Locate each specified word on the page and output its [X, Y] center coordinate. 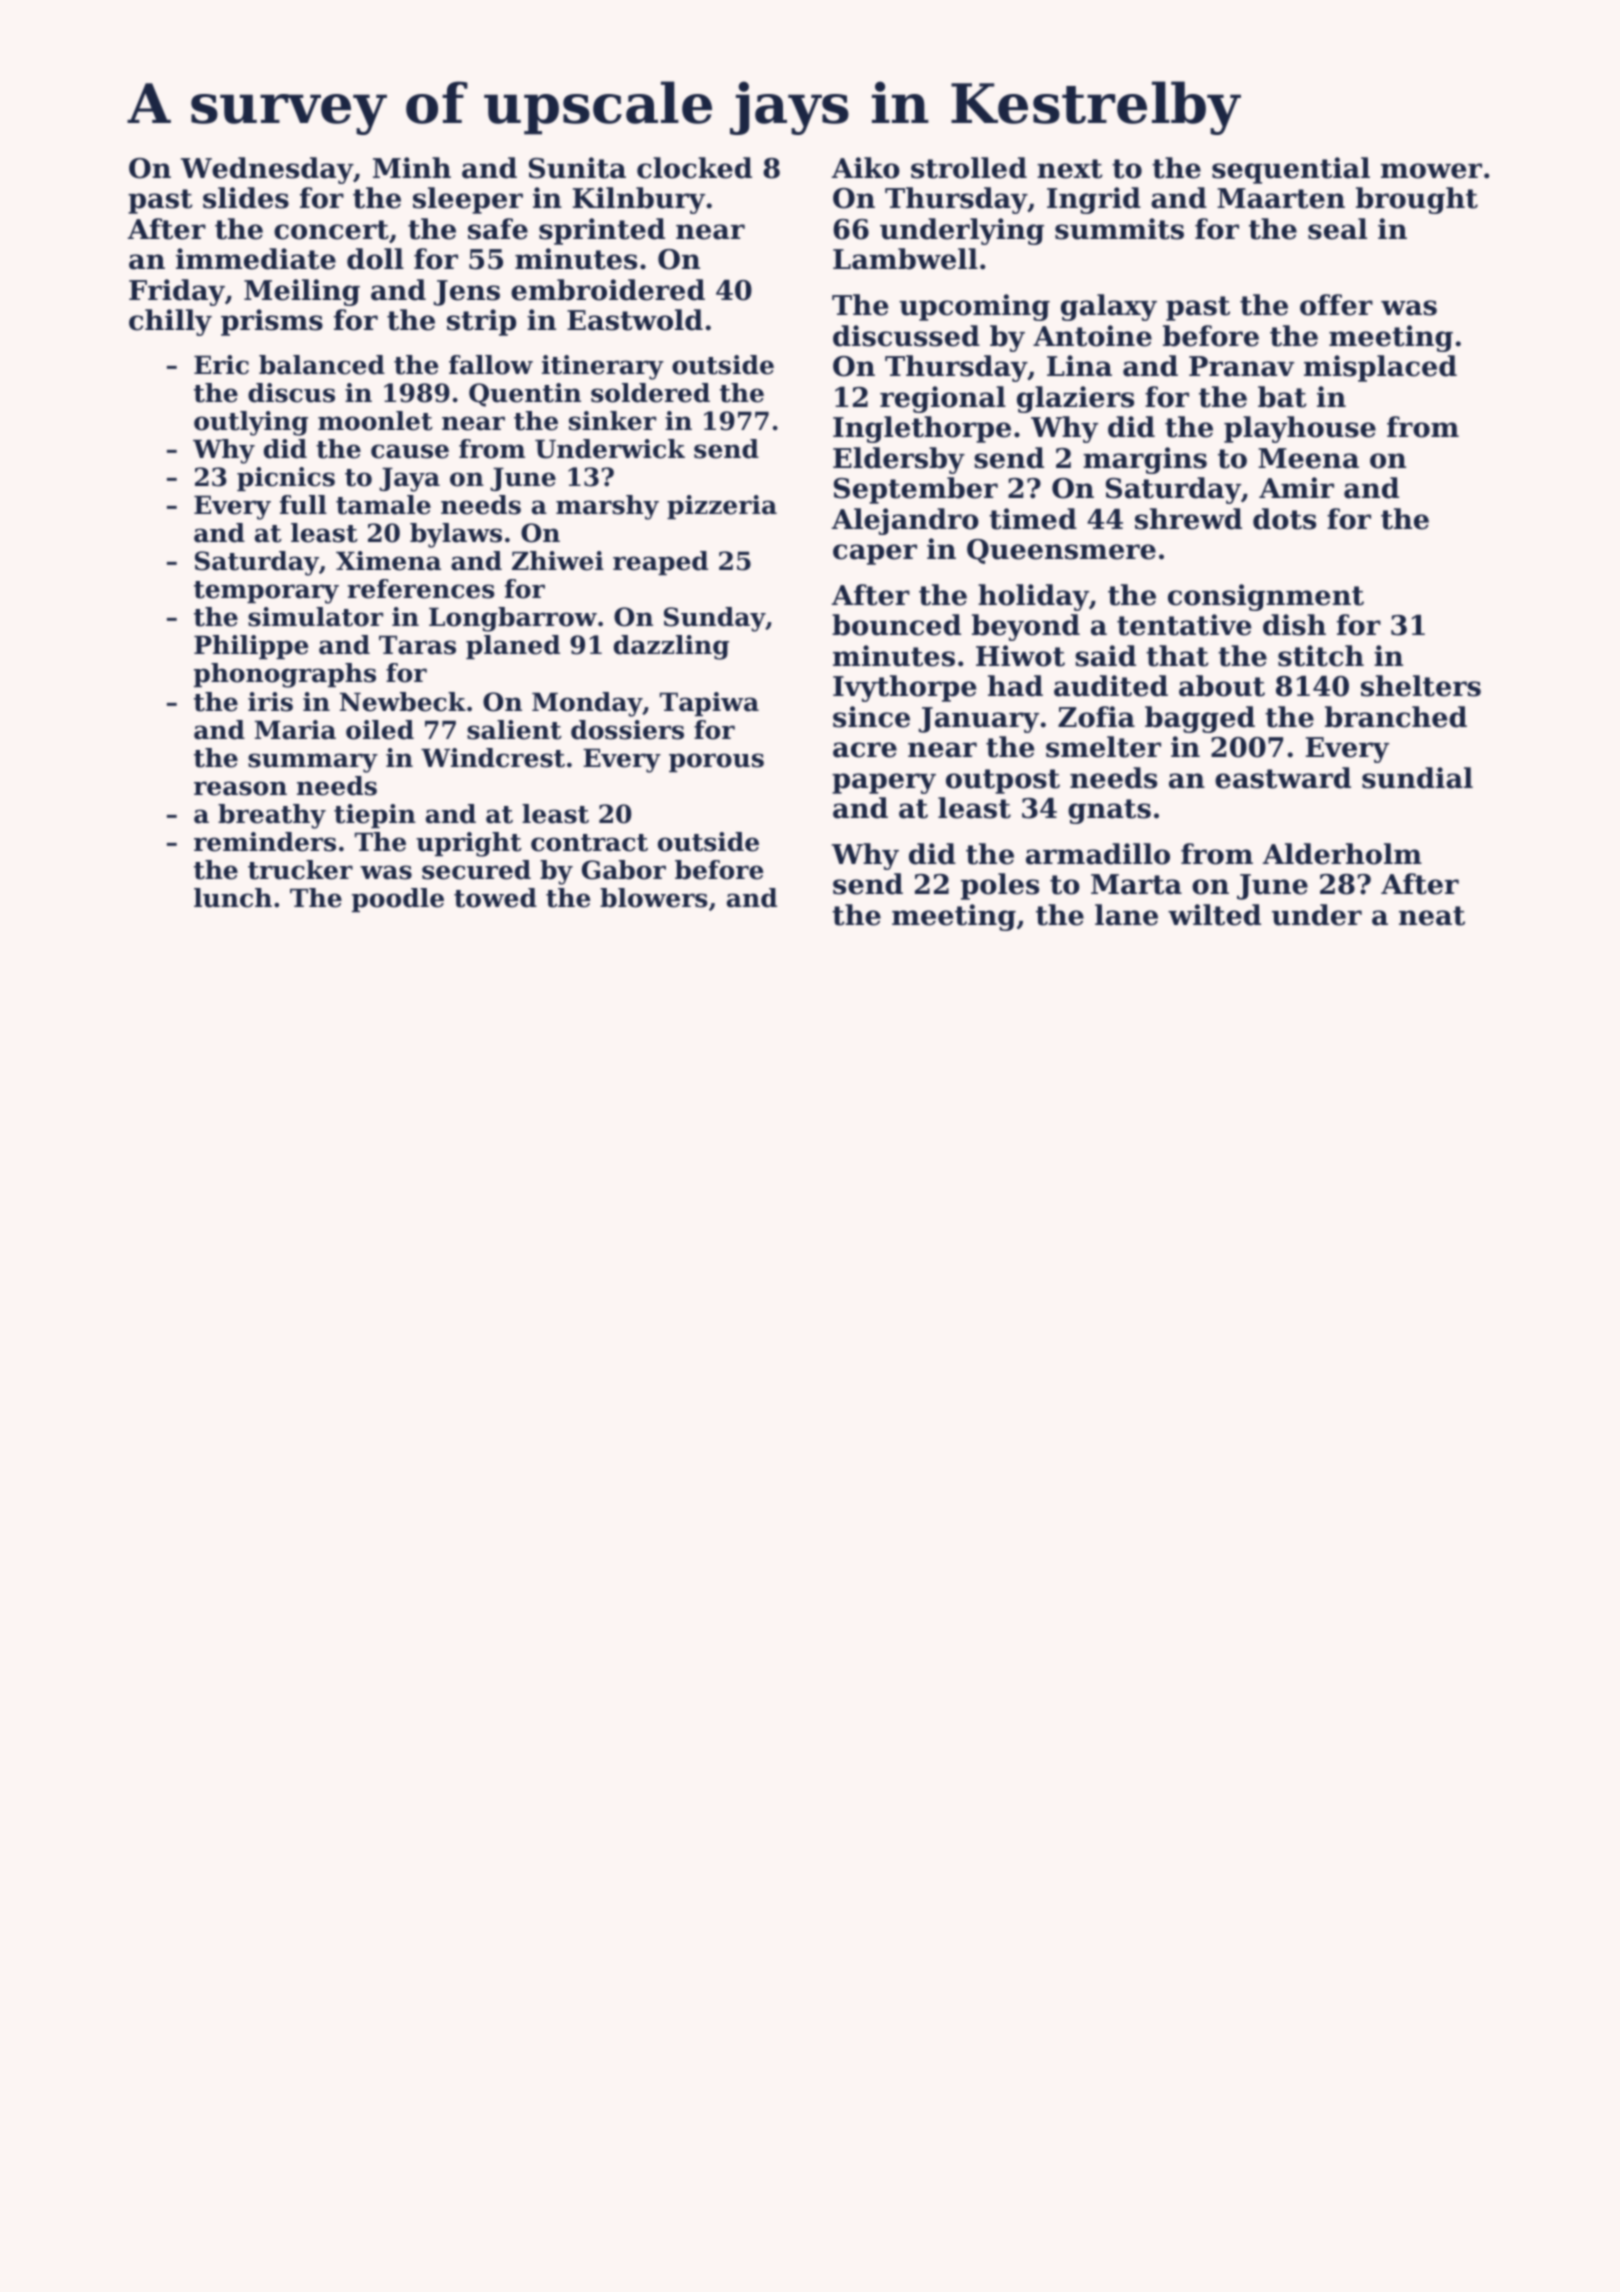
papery [884, 783]
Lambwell [905, 259]
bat [1282, 397]
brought [1417, 200]
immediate [256, 259]
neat [1432, 916]
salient [514, 730]
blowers [654, 898]
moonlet [375, 421]
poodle [398, 900]
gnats [1109, 811]
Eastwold [635, 320]
